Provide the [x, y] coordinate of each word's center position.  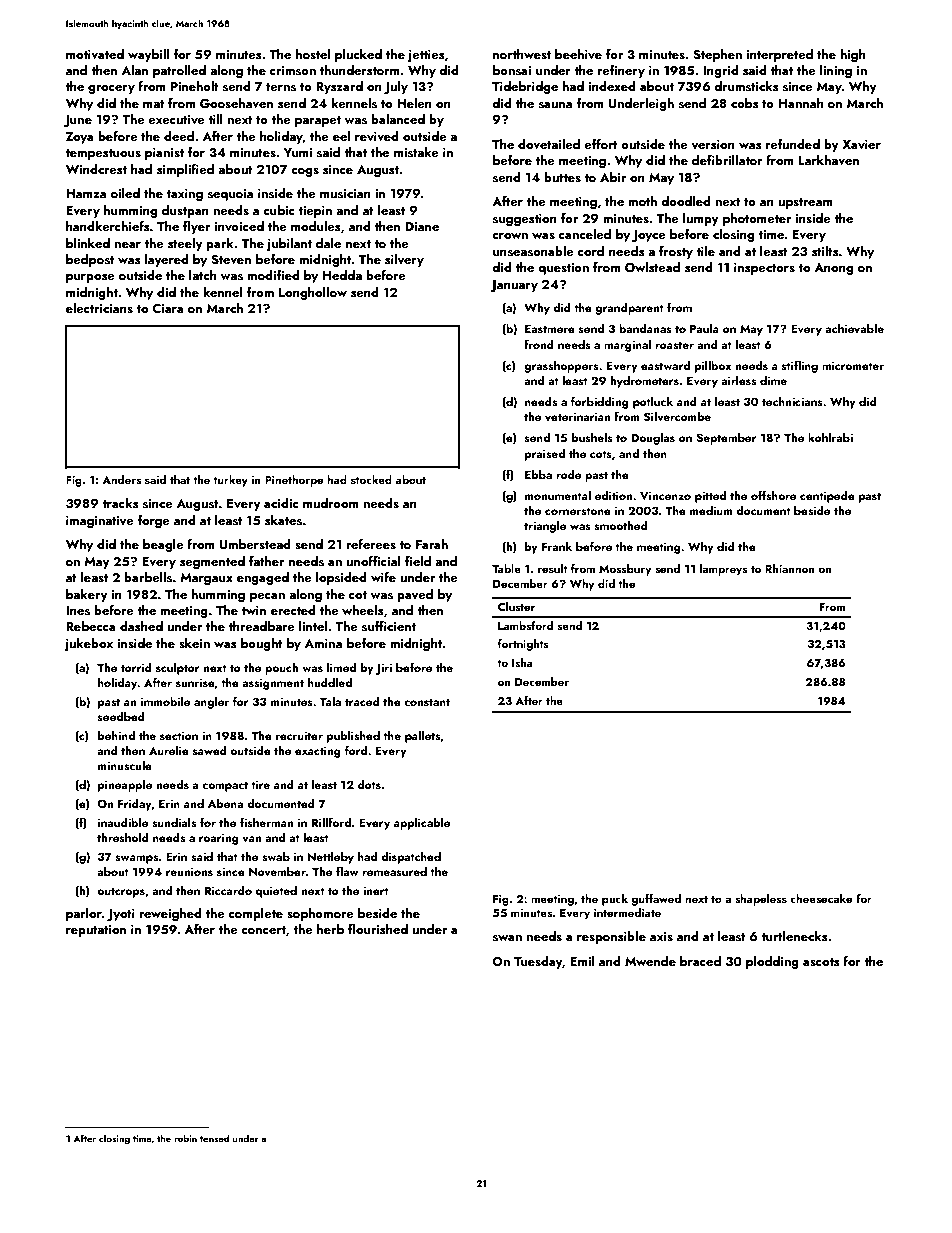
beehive [578, 54]
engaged [263, 578]
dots [369, 784]
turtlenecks [794, 936]
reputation [96, 931]
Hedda [342, 275]
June [78, 121]
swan [507, 938]
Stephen [717, 55]
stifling [800, 366]
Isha [522, 662]
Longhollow [313, 293]
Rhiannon [790, 568]
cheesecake [821, 898]
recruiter [299, 735]
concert [263, 930]
